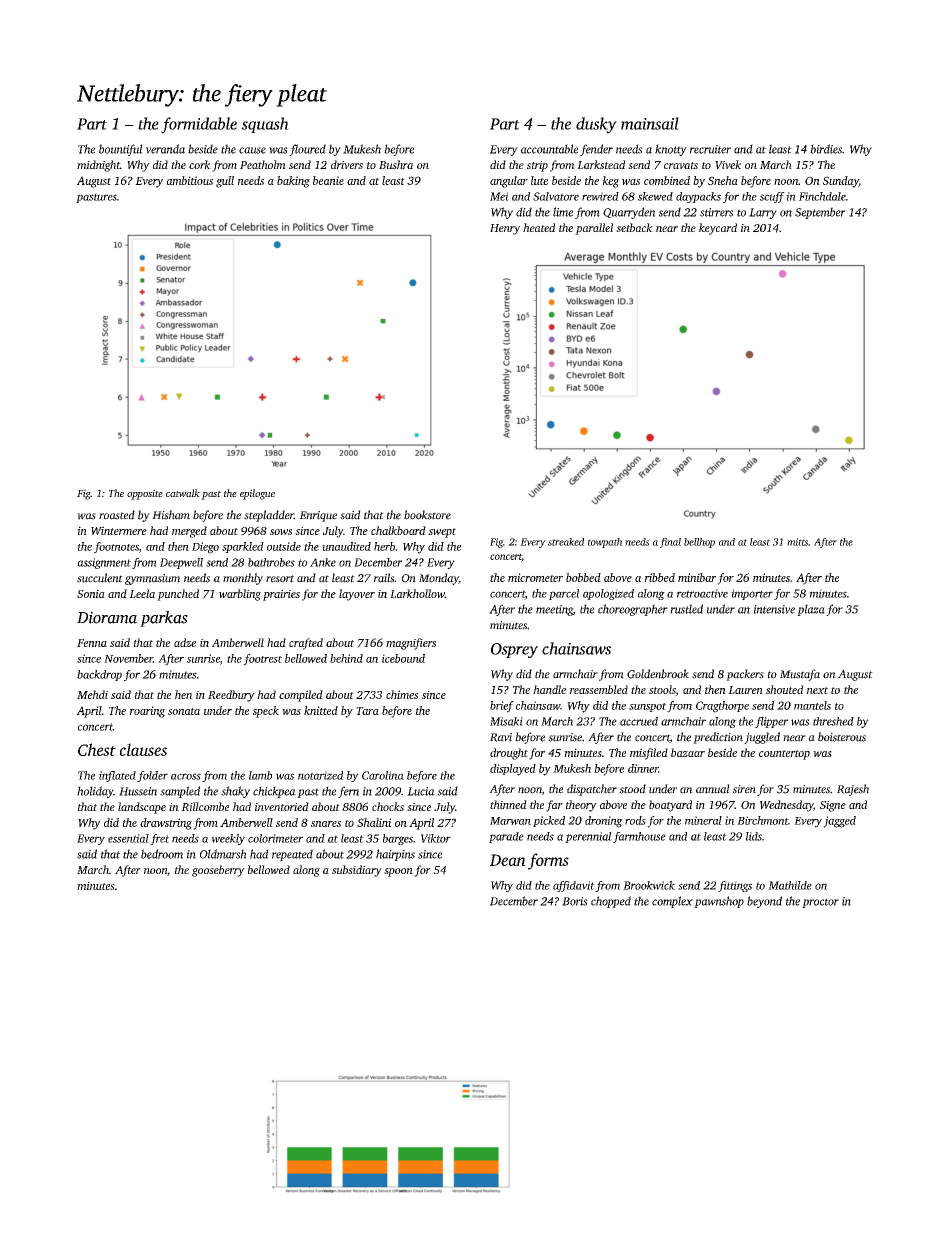  I want to click on subsidiary, so click(357, 871).
